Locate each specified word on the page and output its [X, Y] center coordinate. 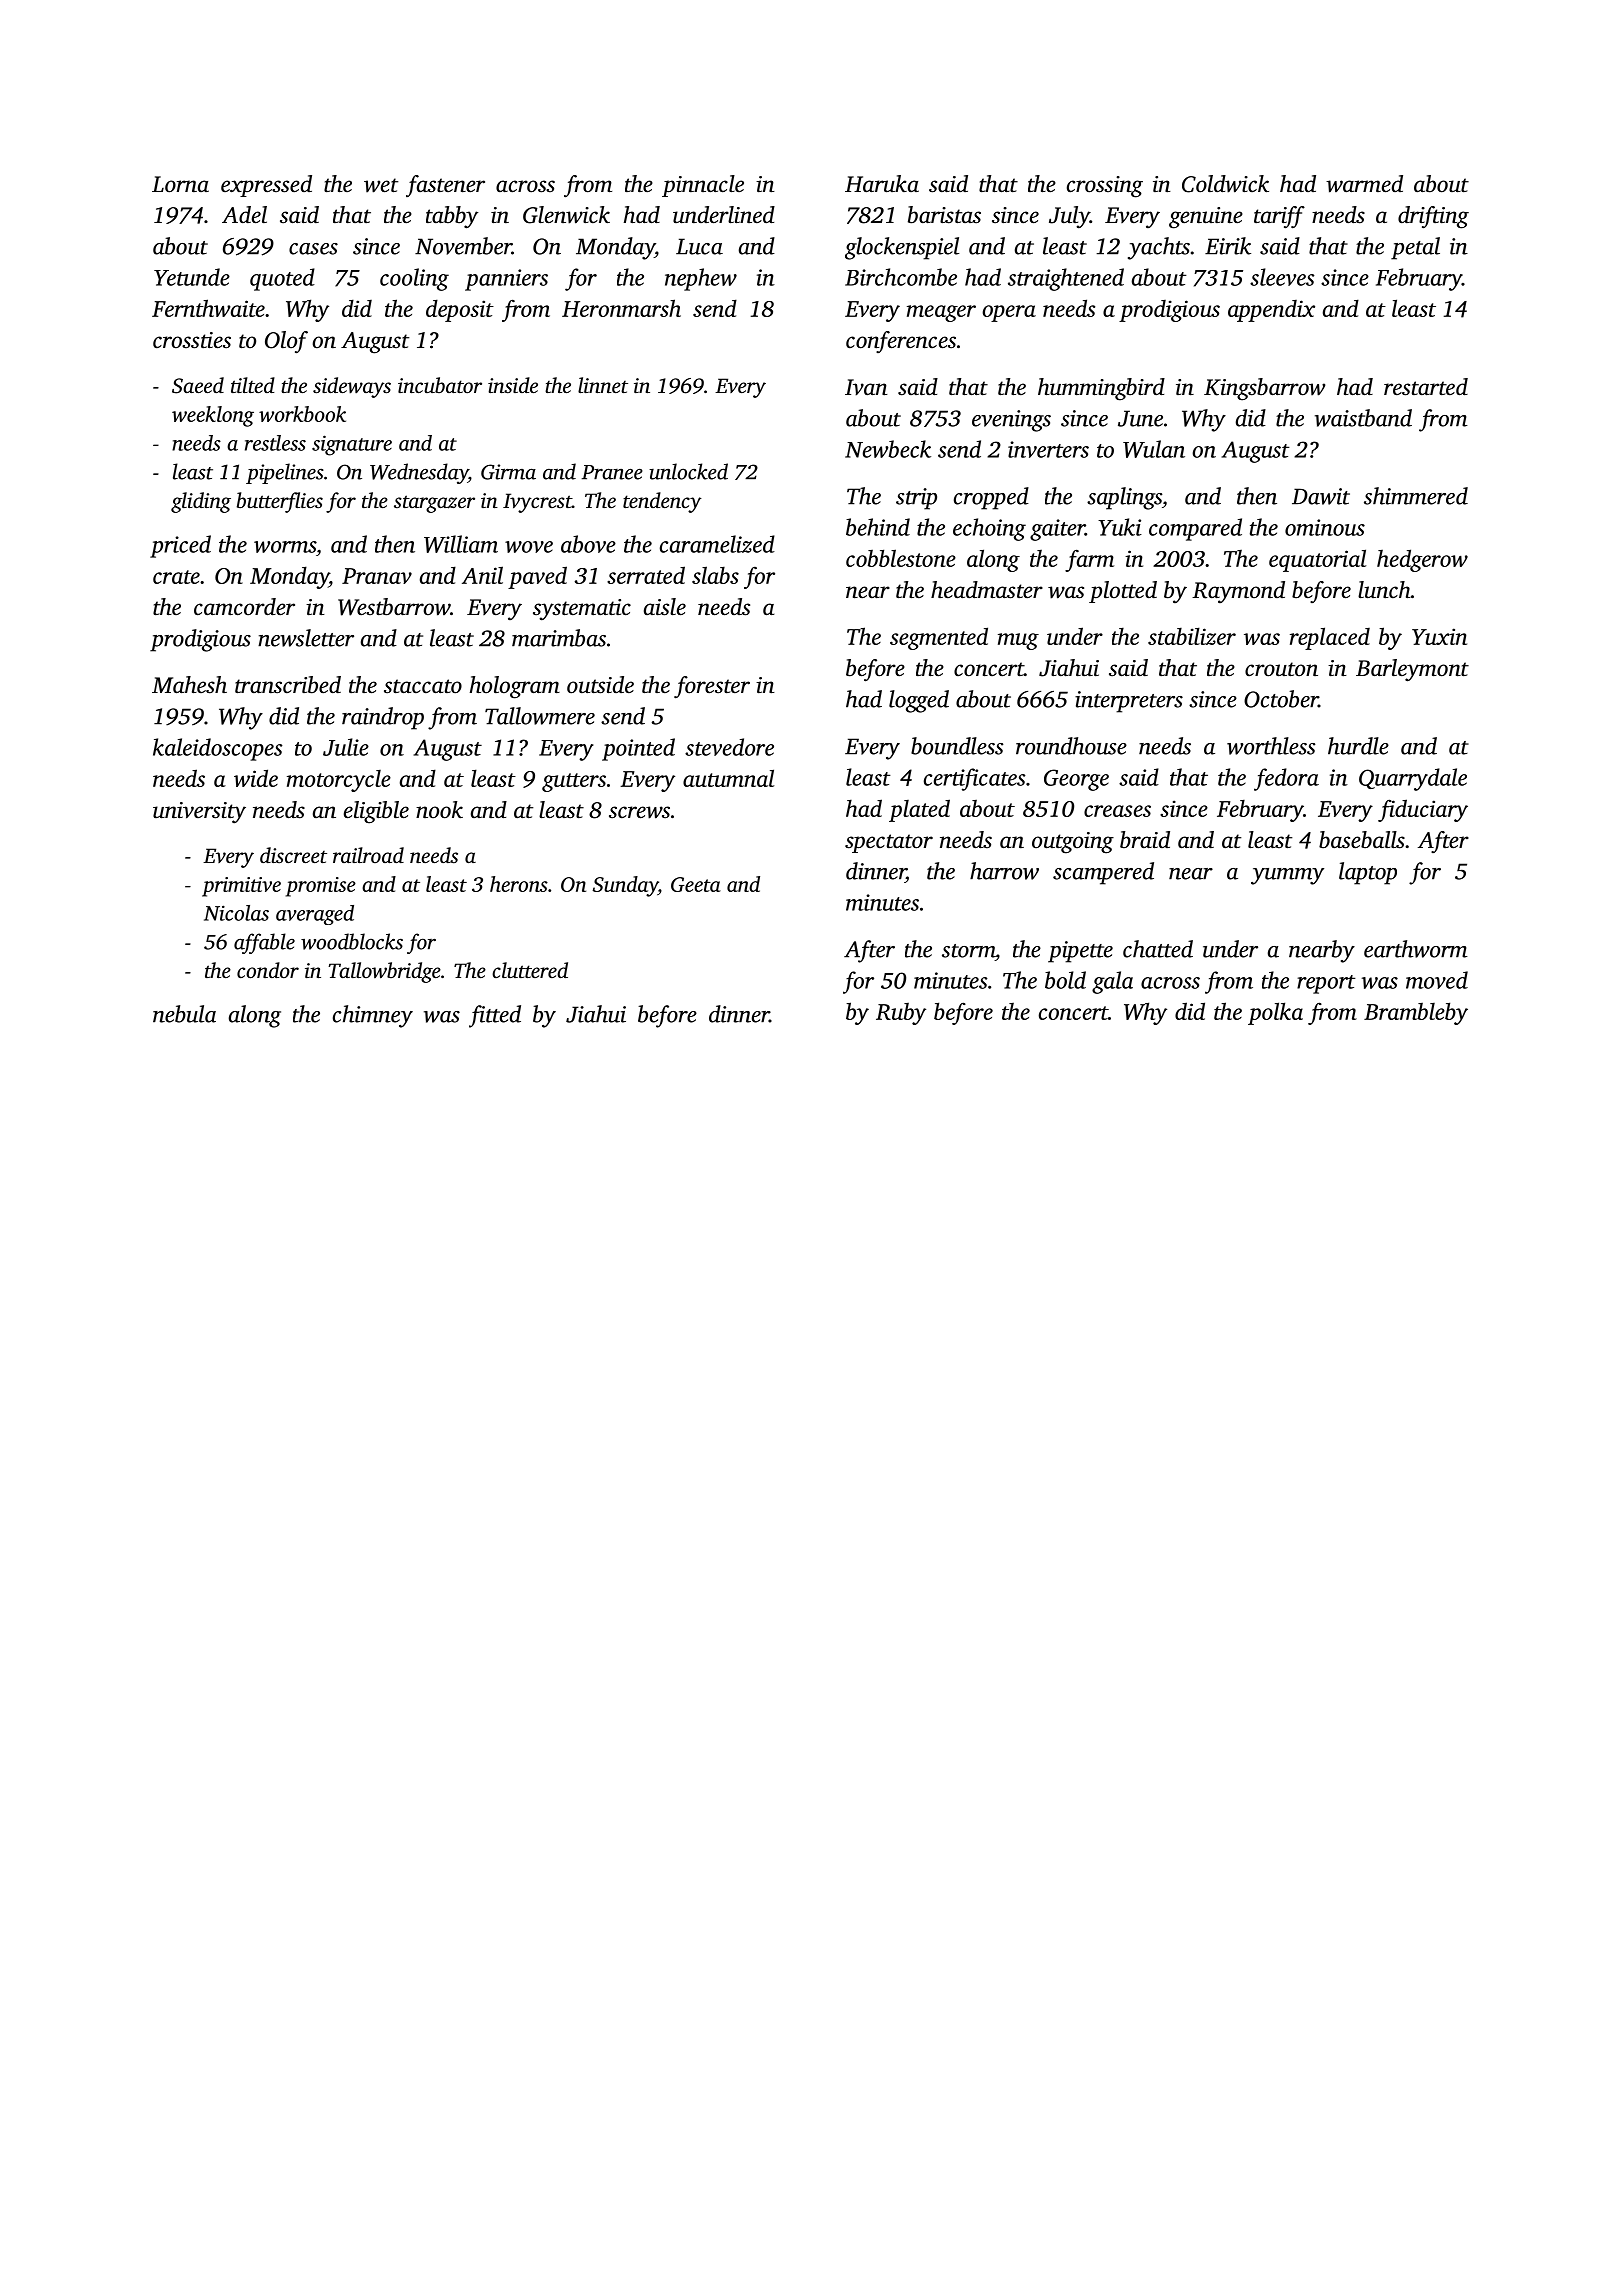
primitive [241, 887]
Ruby [901, 1014]
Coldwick [1225, 184]
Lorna [180, 184]
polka [1275, 1013]
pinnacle [703, 186]
